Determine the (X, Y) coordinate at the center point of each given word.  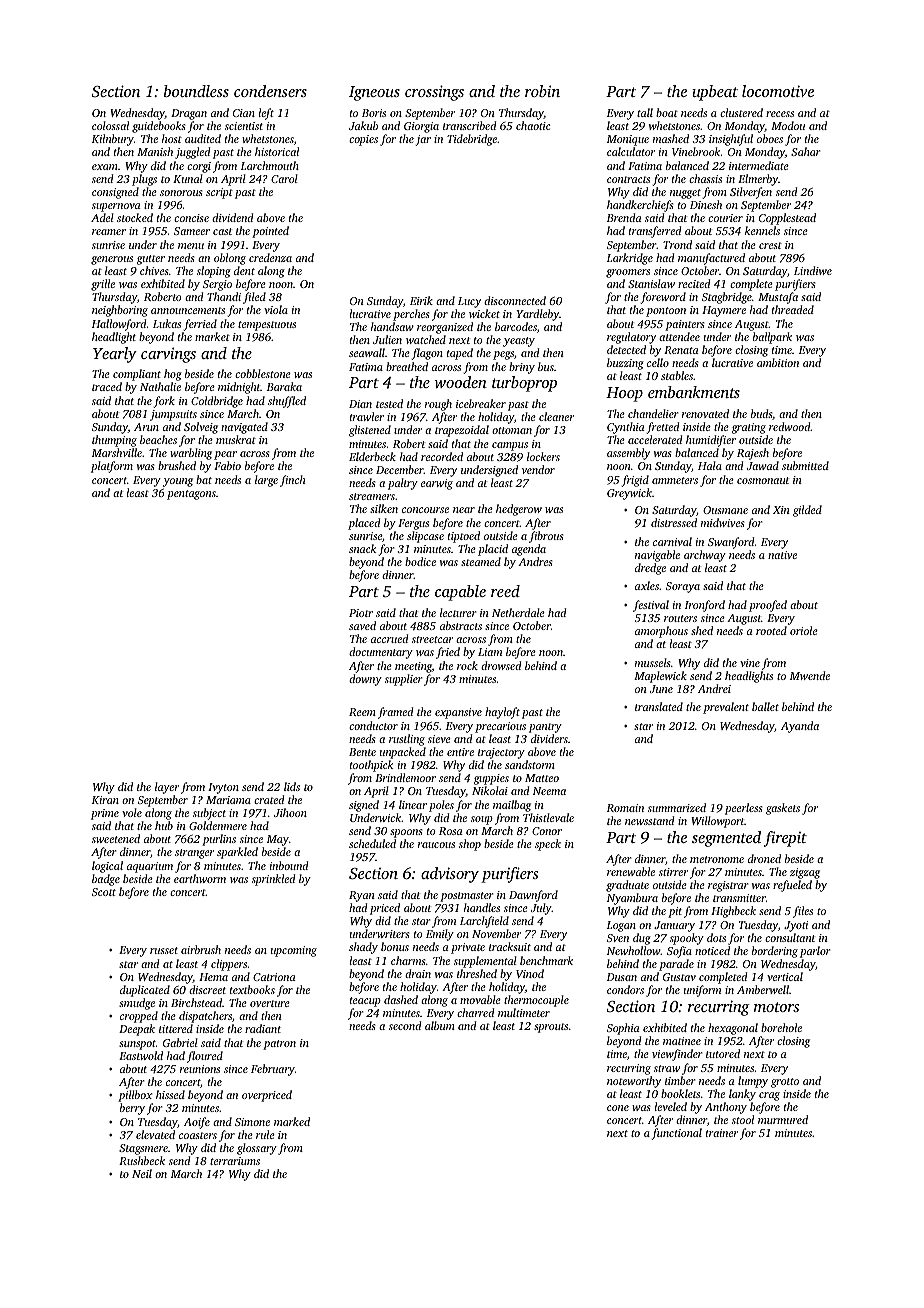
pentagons (191, 495)
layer (167, 788)
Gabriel (180, 1042)
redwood (790, 426)
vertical (785, 976)
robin (542, 91)
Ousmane (725, 510)
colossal (110, 125)
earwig (437, 484)
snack (362, 548)
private (468, 948)
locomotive (778, 91)
